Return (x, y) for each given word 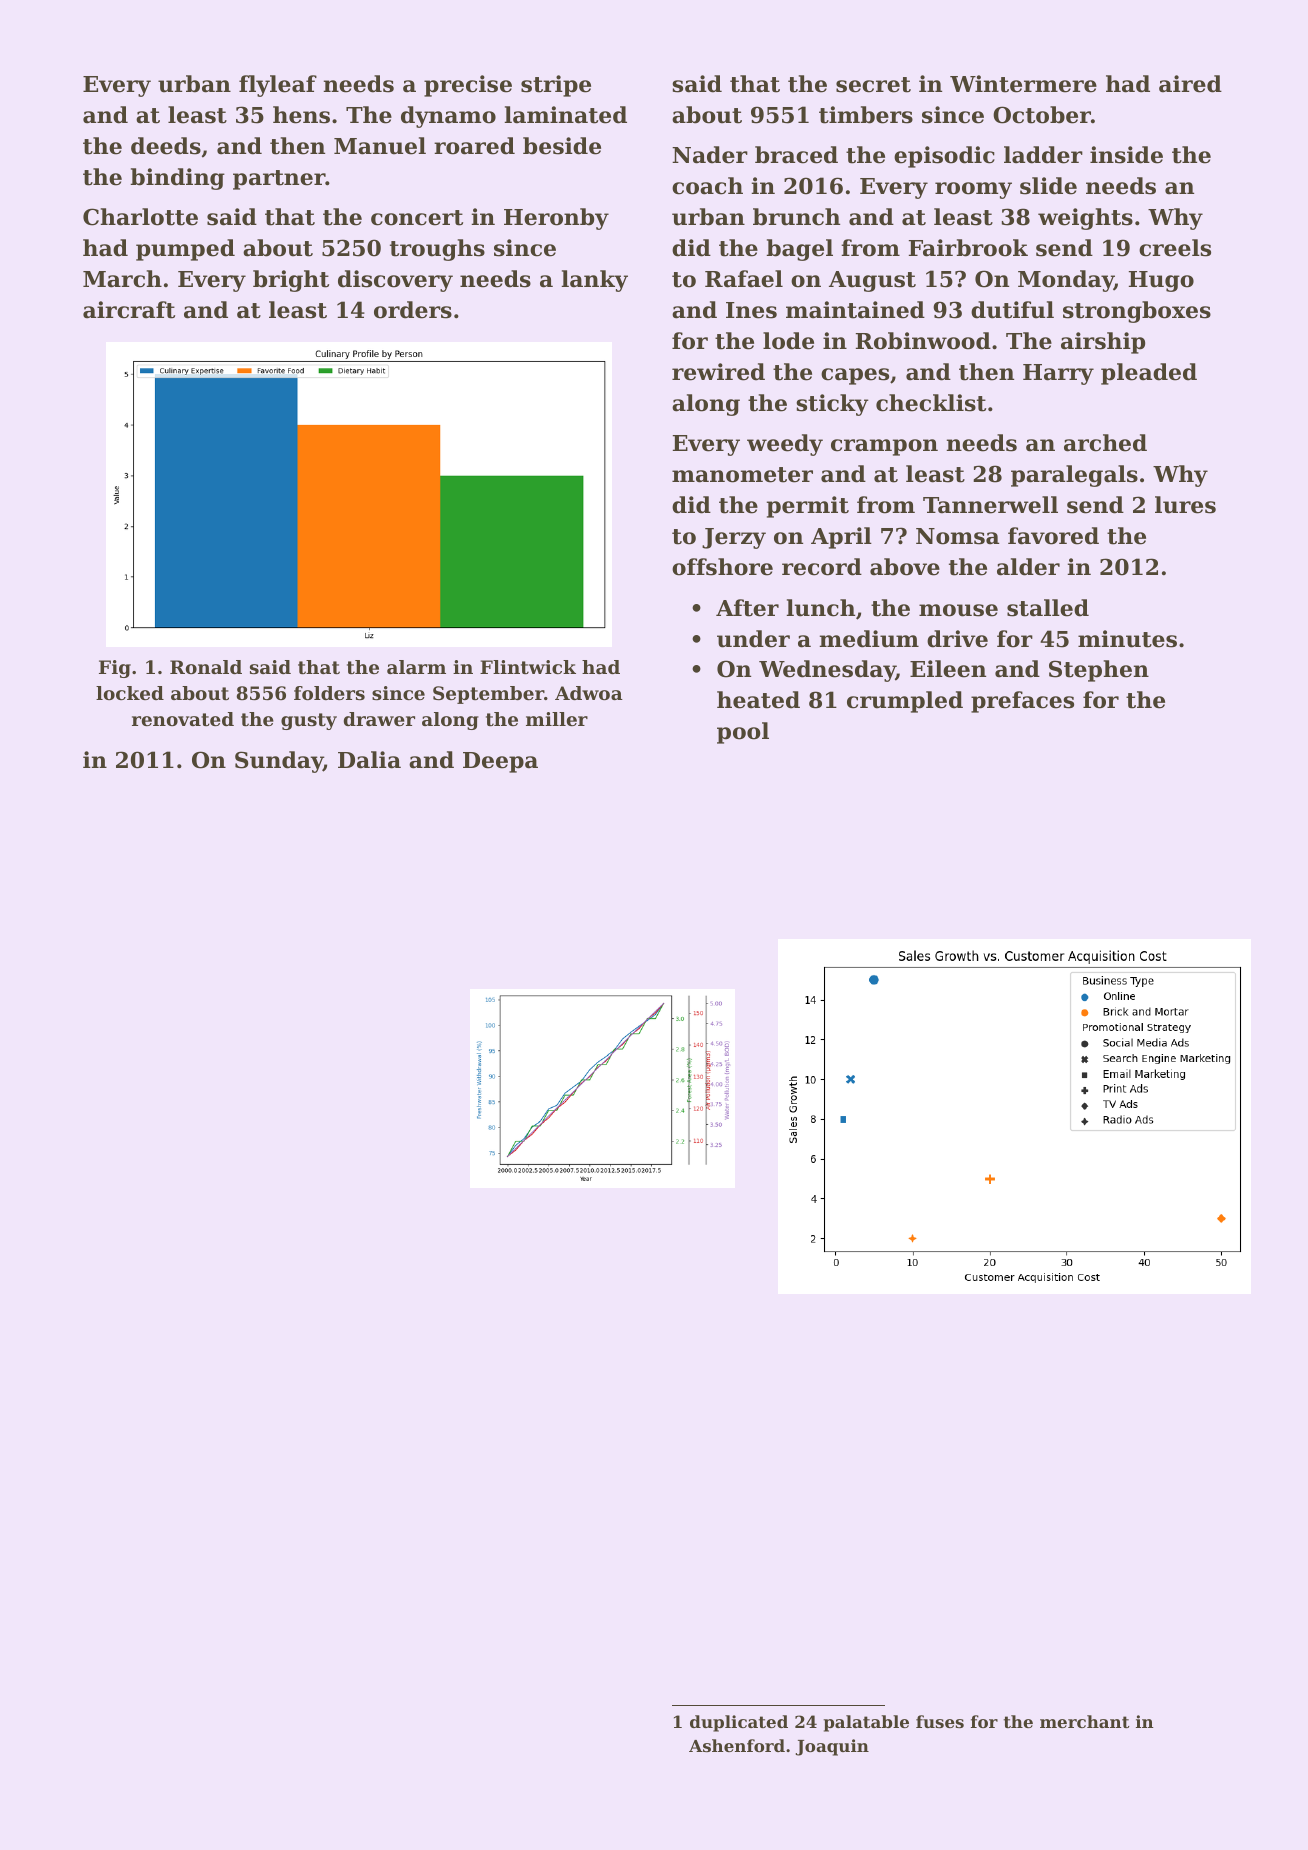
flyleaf (278, 86)
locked (130, 693)
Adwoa (589, 693)
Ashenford (737, 1745)
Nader (710, 155)
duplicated (739, 1723)
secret (873, 85)
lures (1185, 505)
